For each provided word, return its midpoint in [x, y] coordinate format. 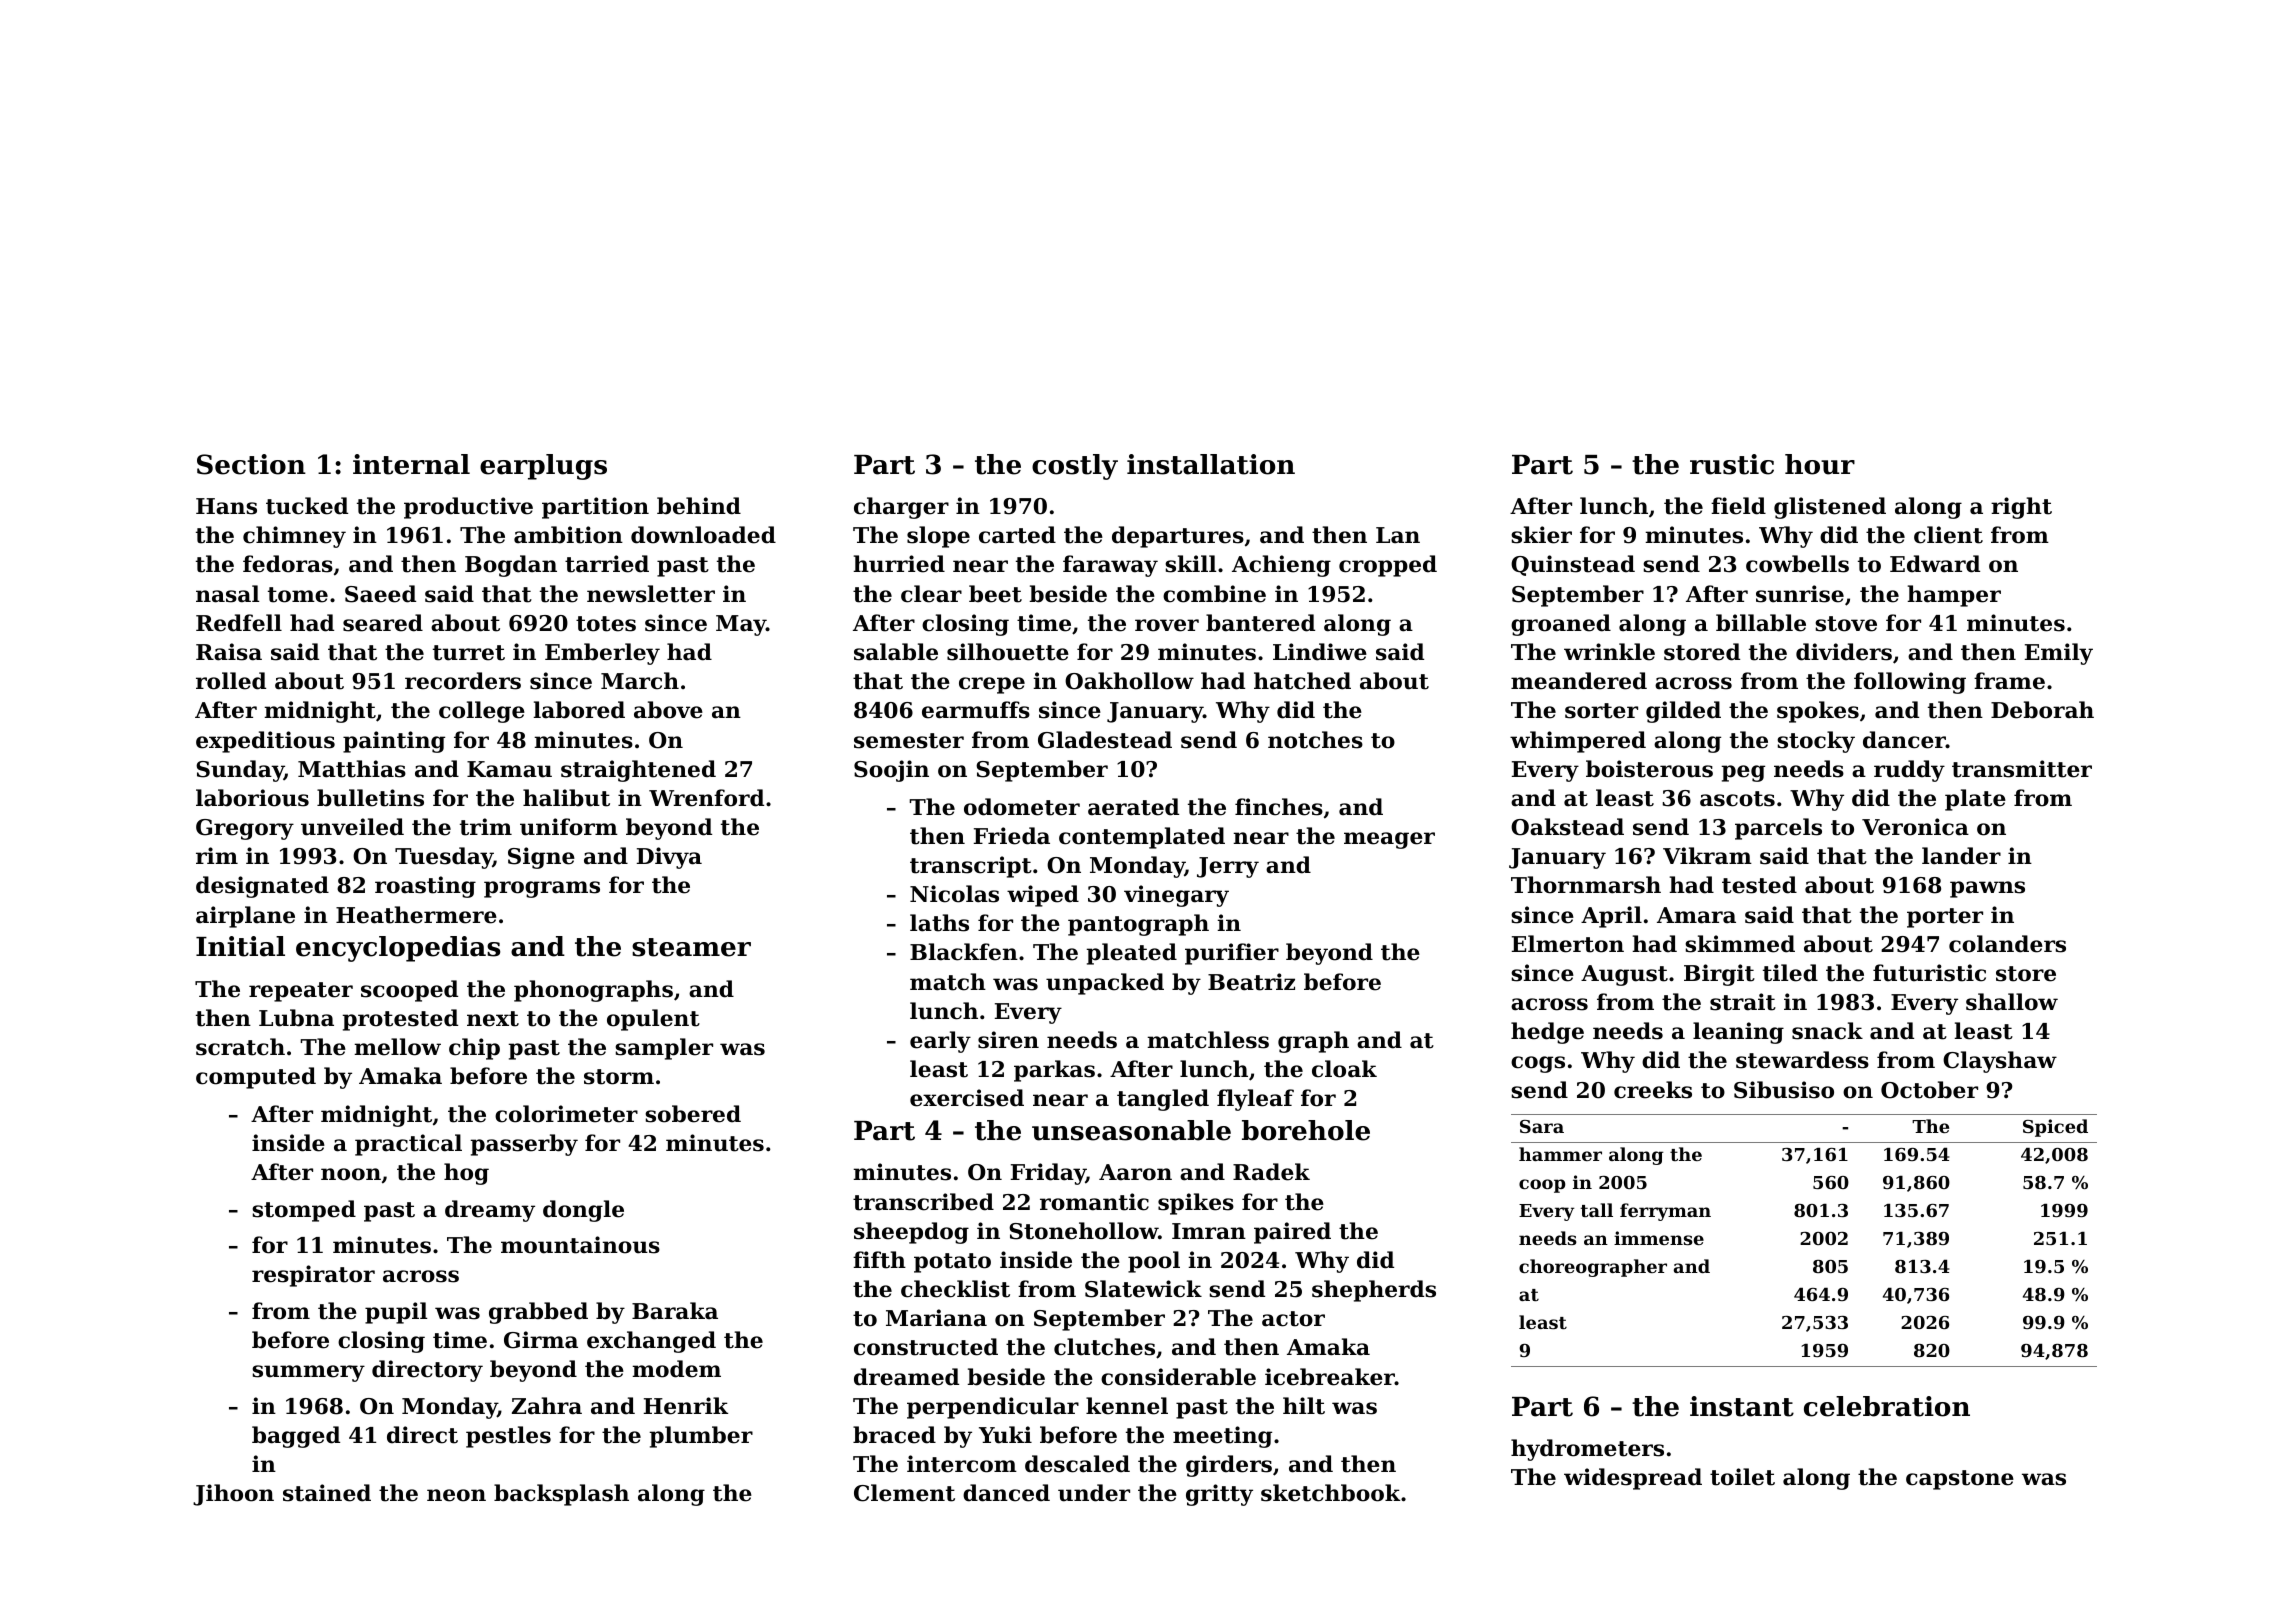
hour [1820, 464]
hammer [1560, 1154]
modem [676, 1369]
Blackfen [964, 952]
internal [411, 464]
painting [394, 742]
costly [1075, 467]
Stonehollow [1083, 1231]
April [1611, 917]
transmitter [2022, 769]
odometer [1022, 807]
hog [466, 1174]
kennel [1127, 1406]
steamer [691, 947]
